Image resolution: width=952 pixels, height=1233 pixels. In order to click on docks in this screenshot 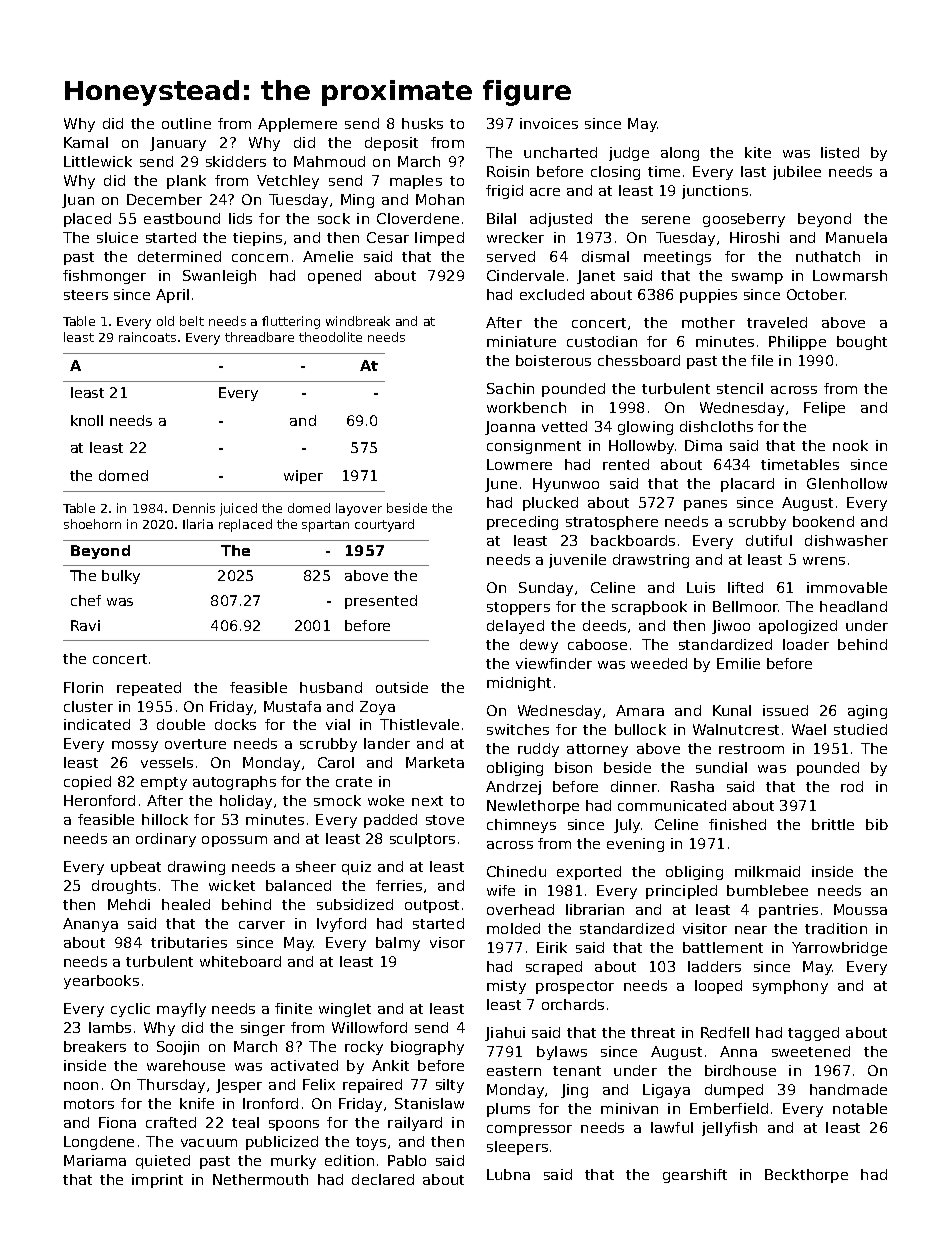, I will do `click(235, 724)`.
